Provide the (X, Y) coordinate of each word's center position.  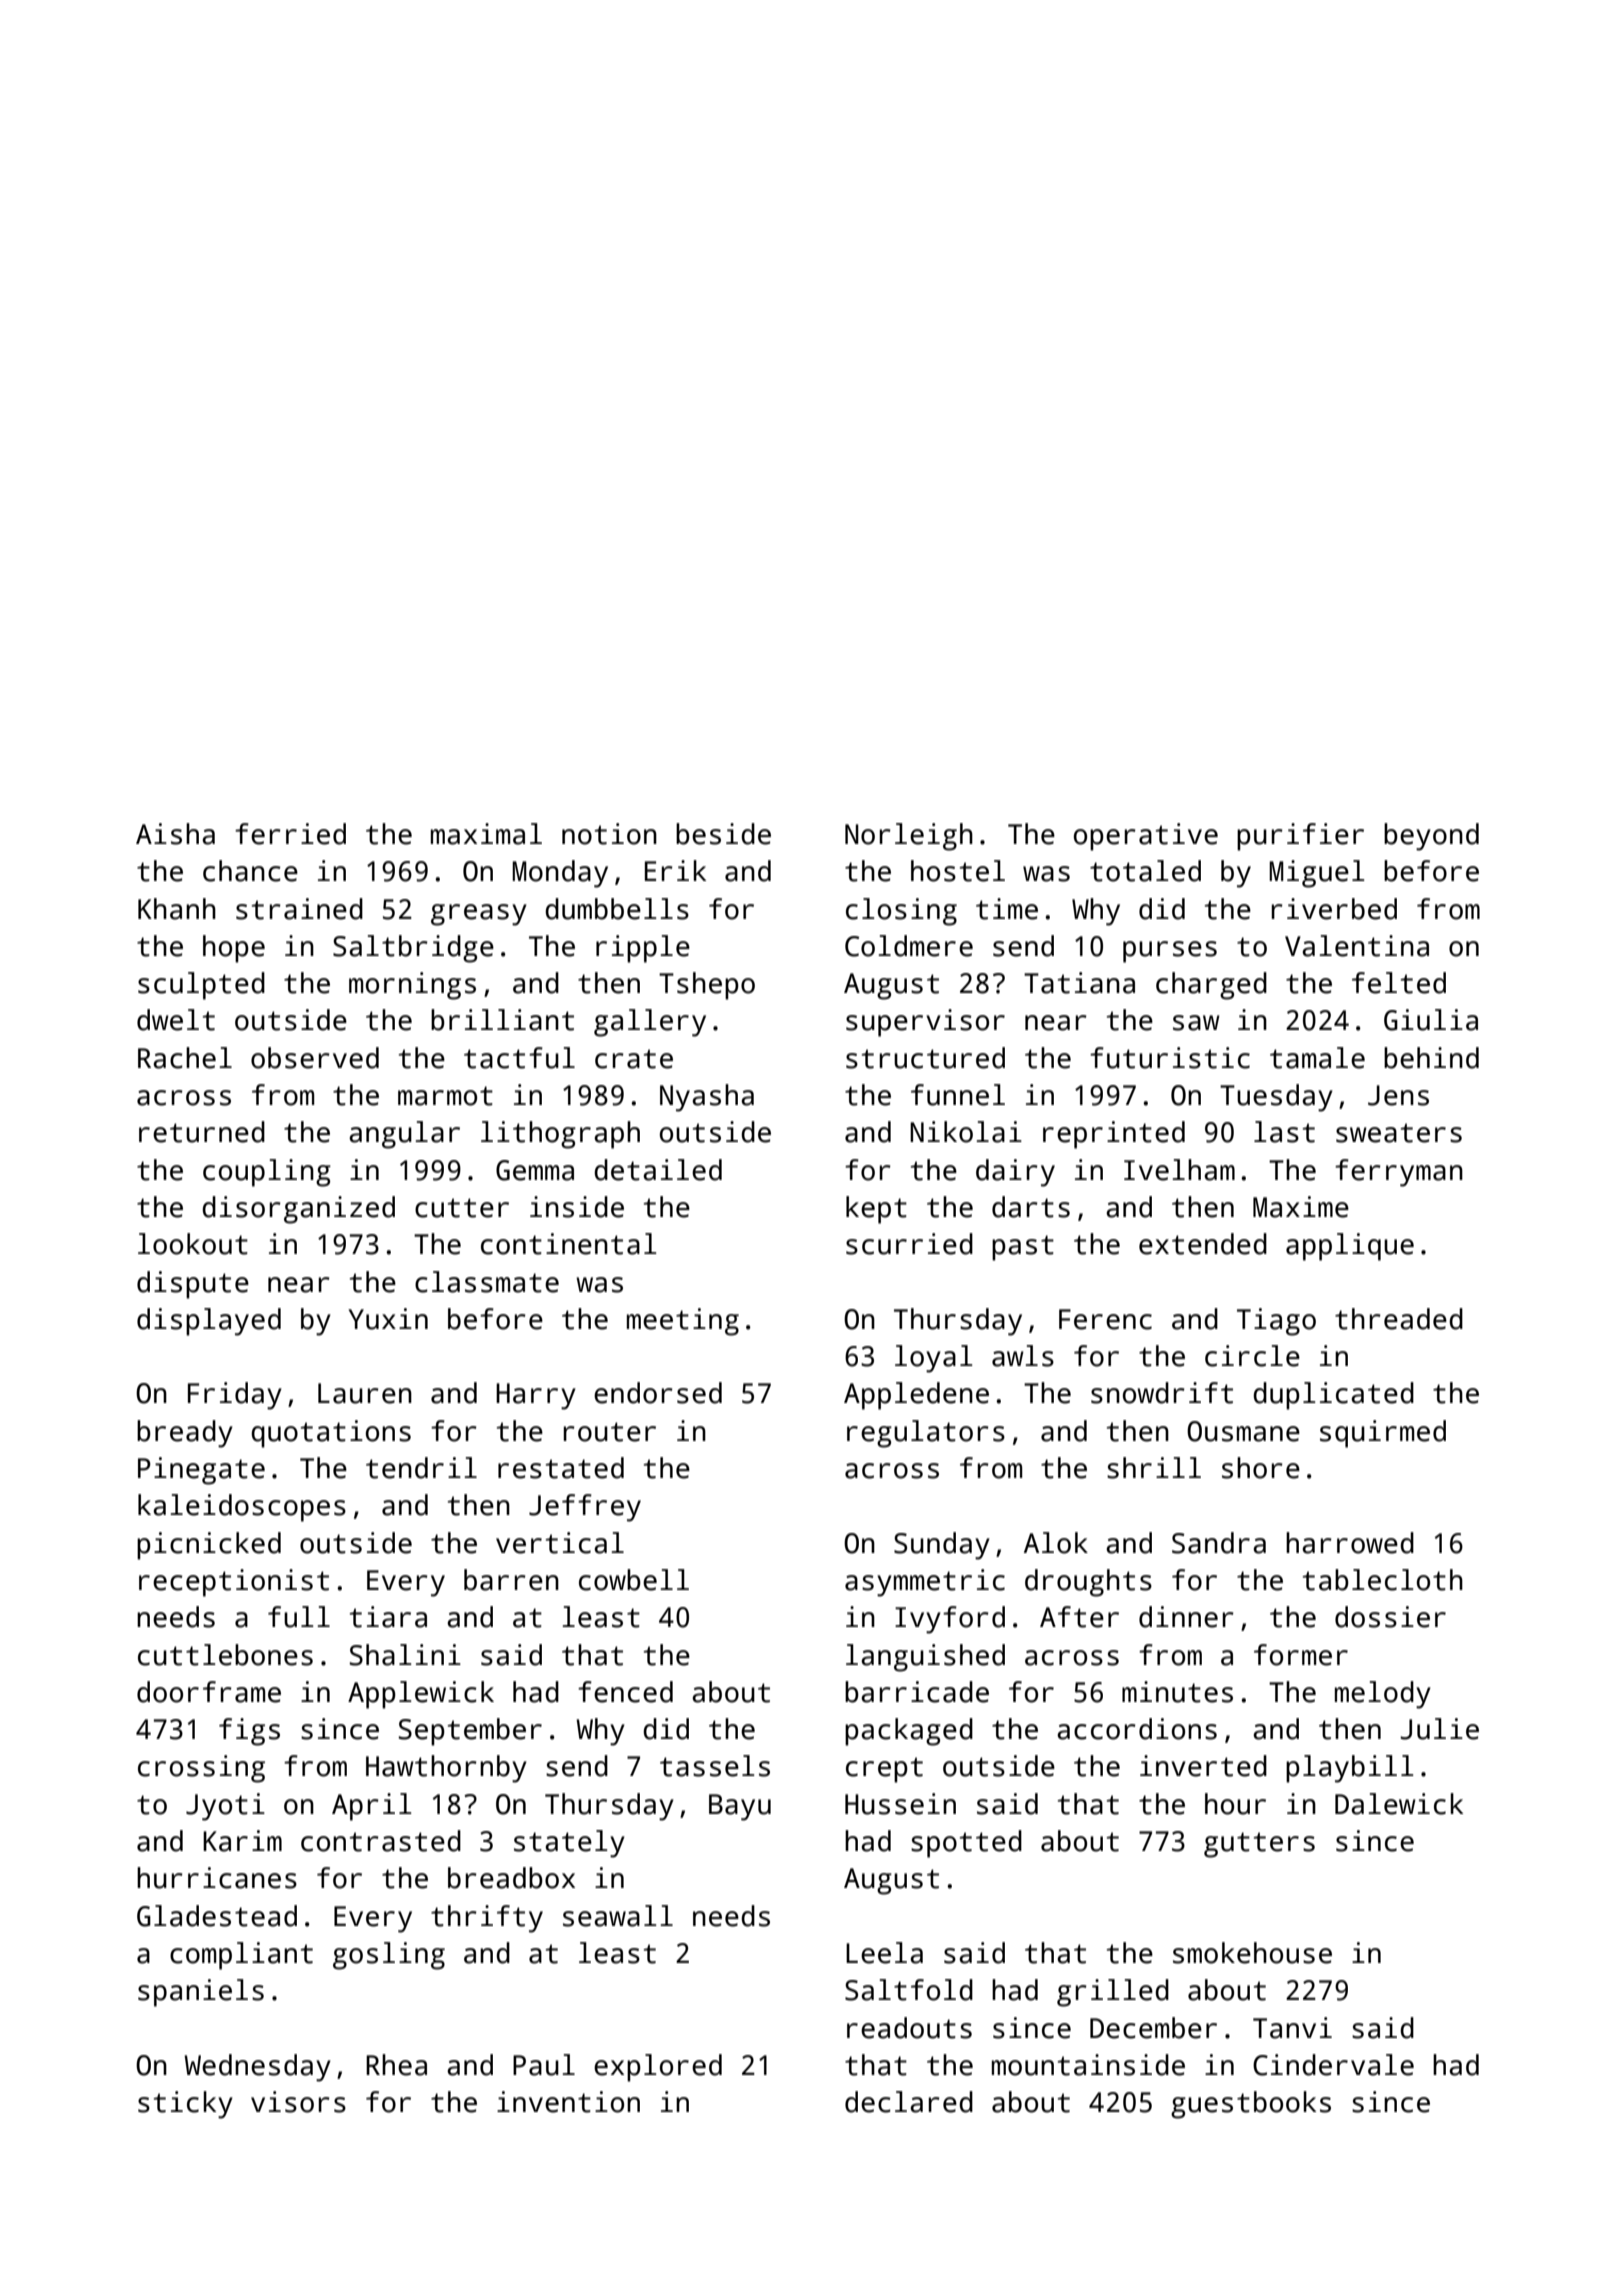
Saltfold (909, 1990)
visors (298, 2102)
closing (901, 912)
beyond (1431, 837)
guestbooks (1251, 2105)
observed (315, 1058)
